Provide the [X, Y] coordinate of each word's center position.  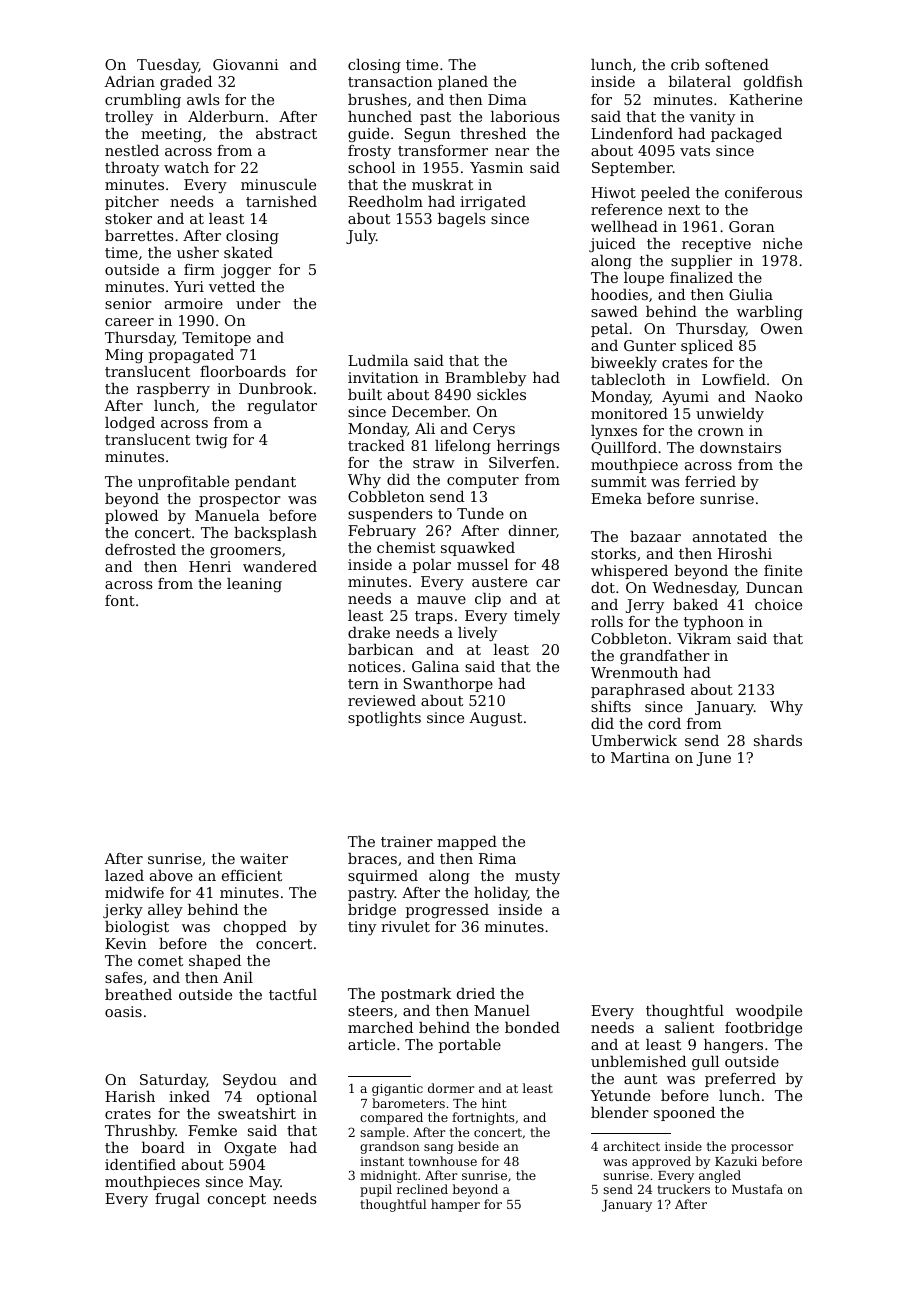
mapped [467, 843]
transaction [390, 81]
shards [778, 740]
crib [685, 64]
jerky [123, 911]
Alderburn [226, 116]
